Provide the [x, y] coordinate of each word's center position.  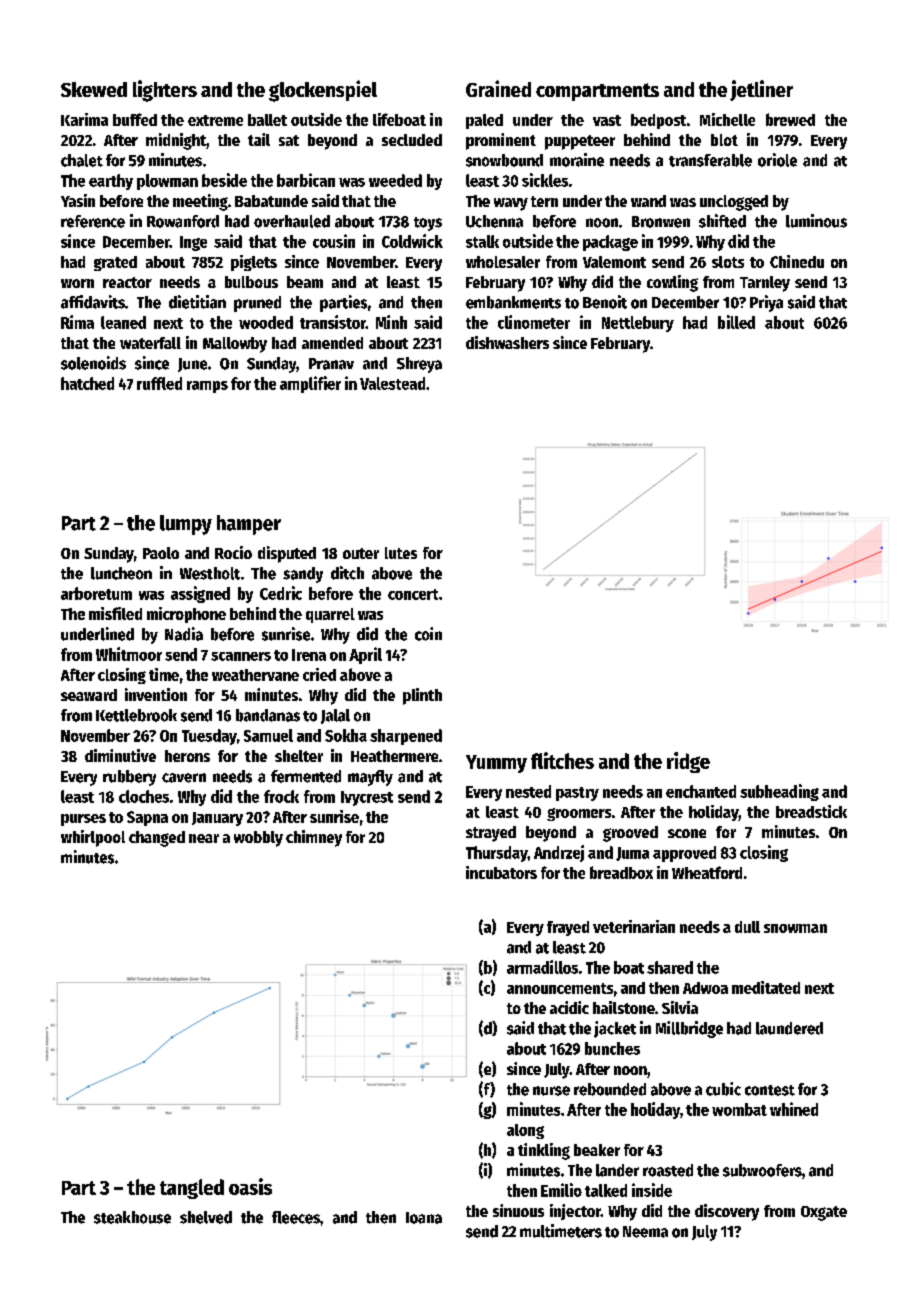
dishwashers [507, 342]
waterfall [150, 343]
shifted [722, 221]
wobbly [258, 839]
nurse [551, 1091]
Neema [645, 1232]
